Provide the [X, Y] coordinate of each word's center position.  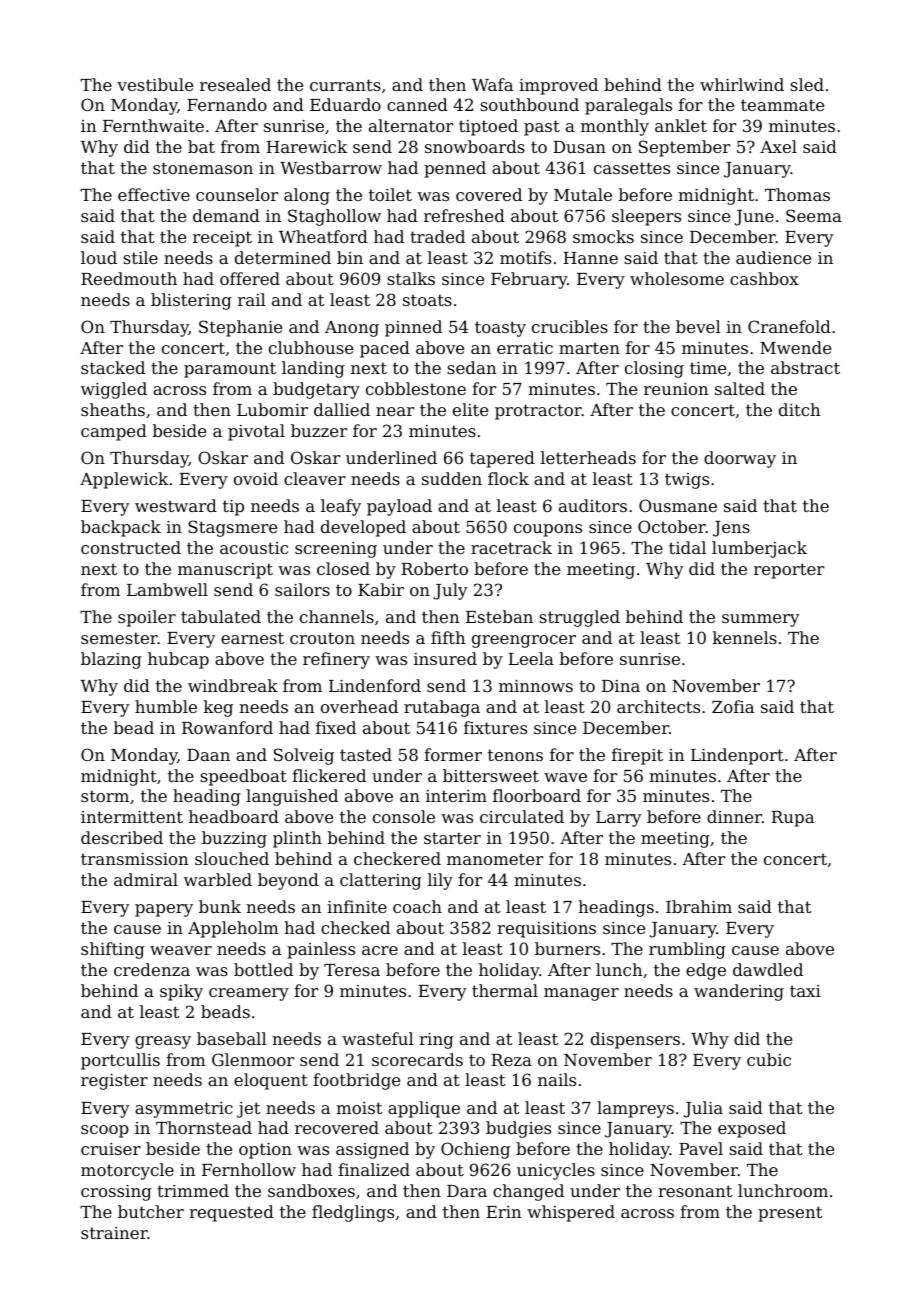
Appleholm [233, 929]
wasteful [378, 1038]
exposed [752, 1129]
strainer [114, 1233]
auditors [593, 505]
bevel [698, 326]
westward [176, 505]
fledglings [353, 1213]
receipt [222, 239]
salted [740, 388]
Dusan [579, 147]
